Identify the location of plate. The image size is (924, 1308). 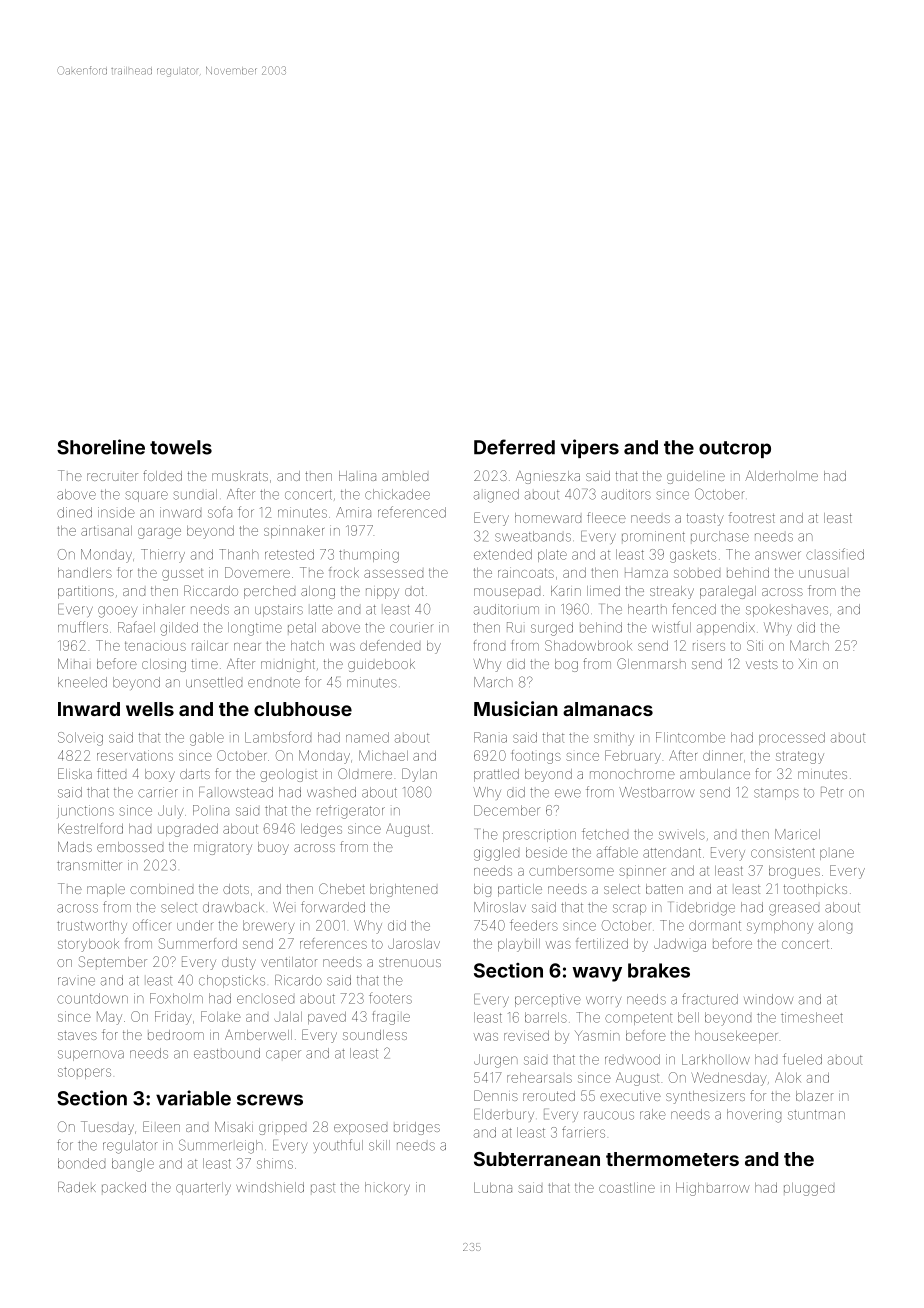
(552, 555).
